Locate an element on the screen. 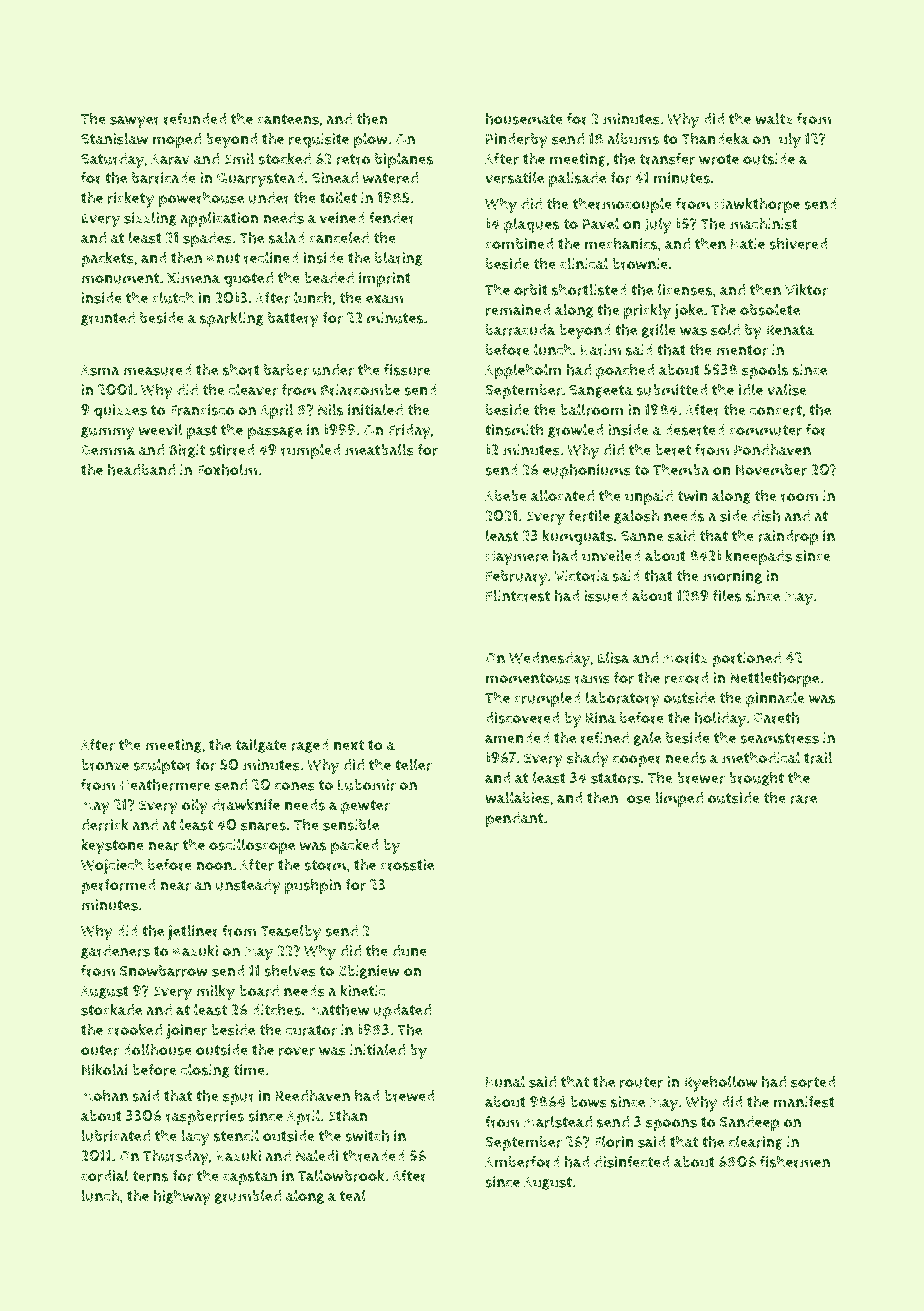 This screenshot has width=924, height=1311. cleaver is located at coordinates (253, 389).
